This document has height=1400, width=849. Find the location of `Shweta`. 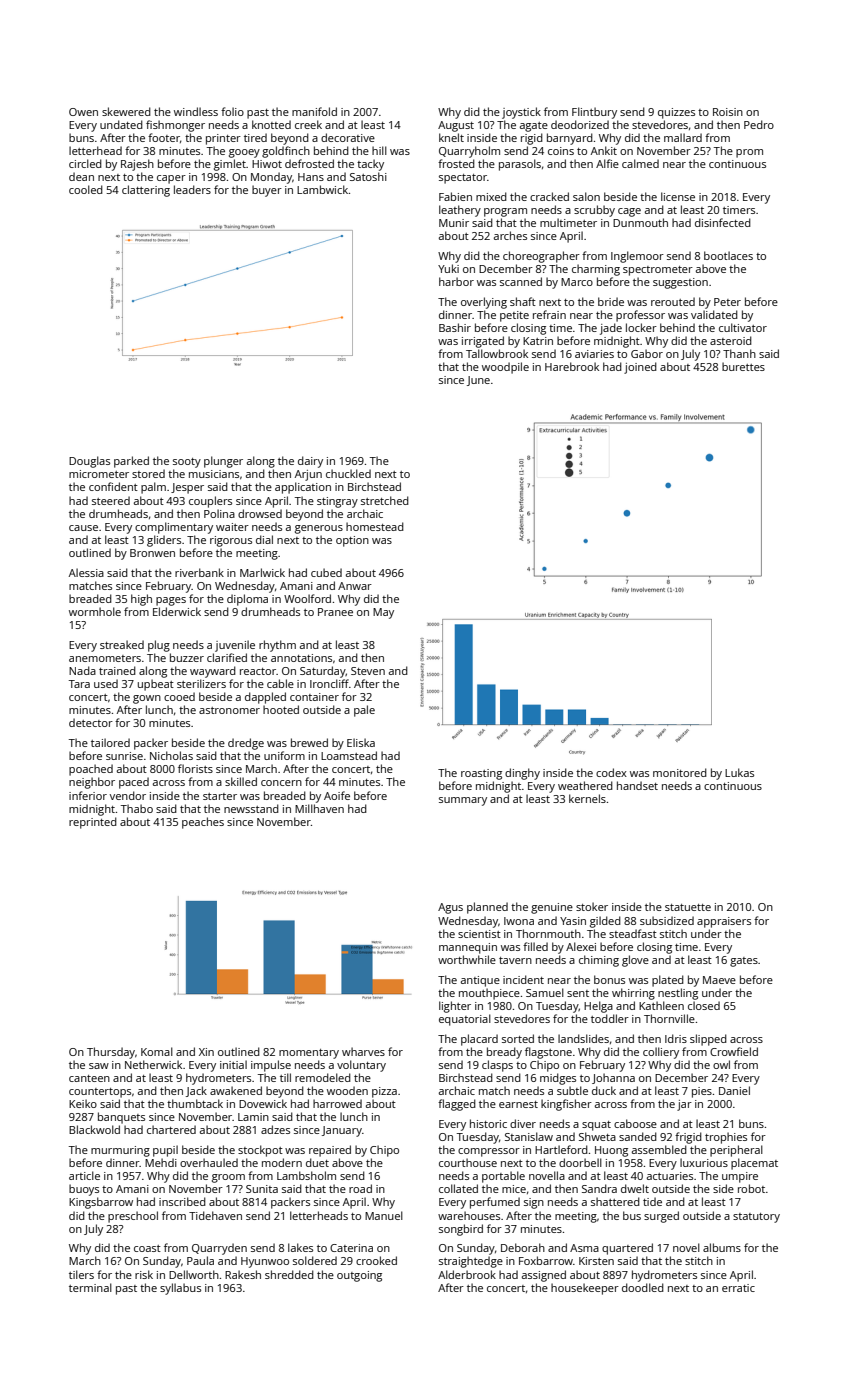

Shweta is located at coordinates (597, 1136).
